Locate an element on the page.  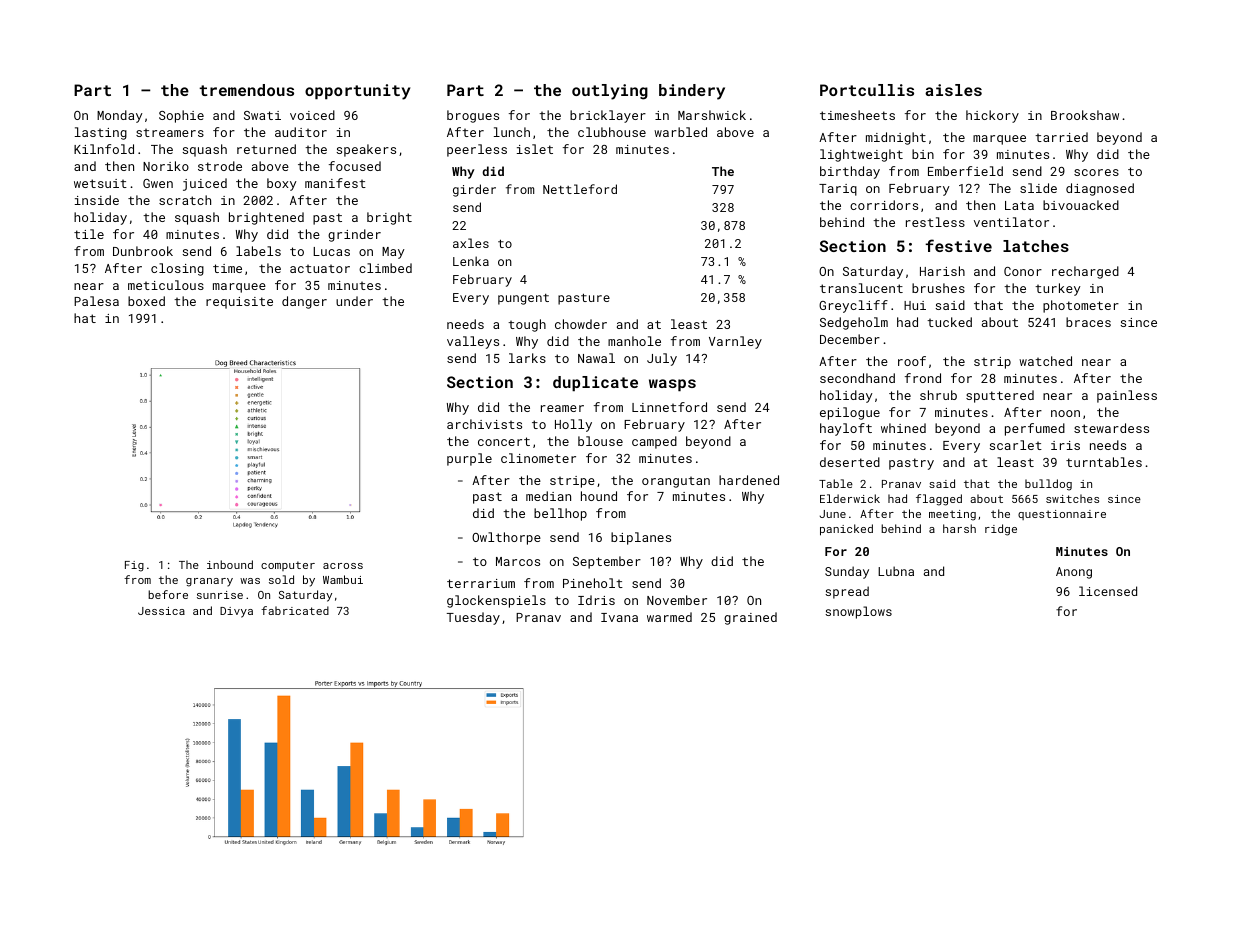
purple is located at coordinates (469, 459).
